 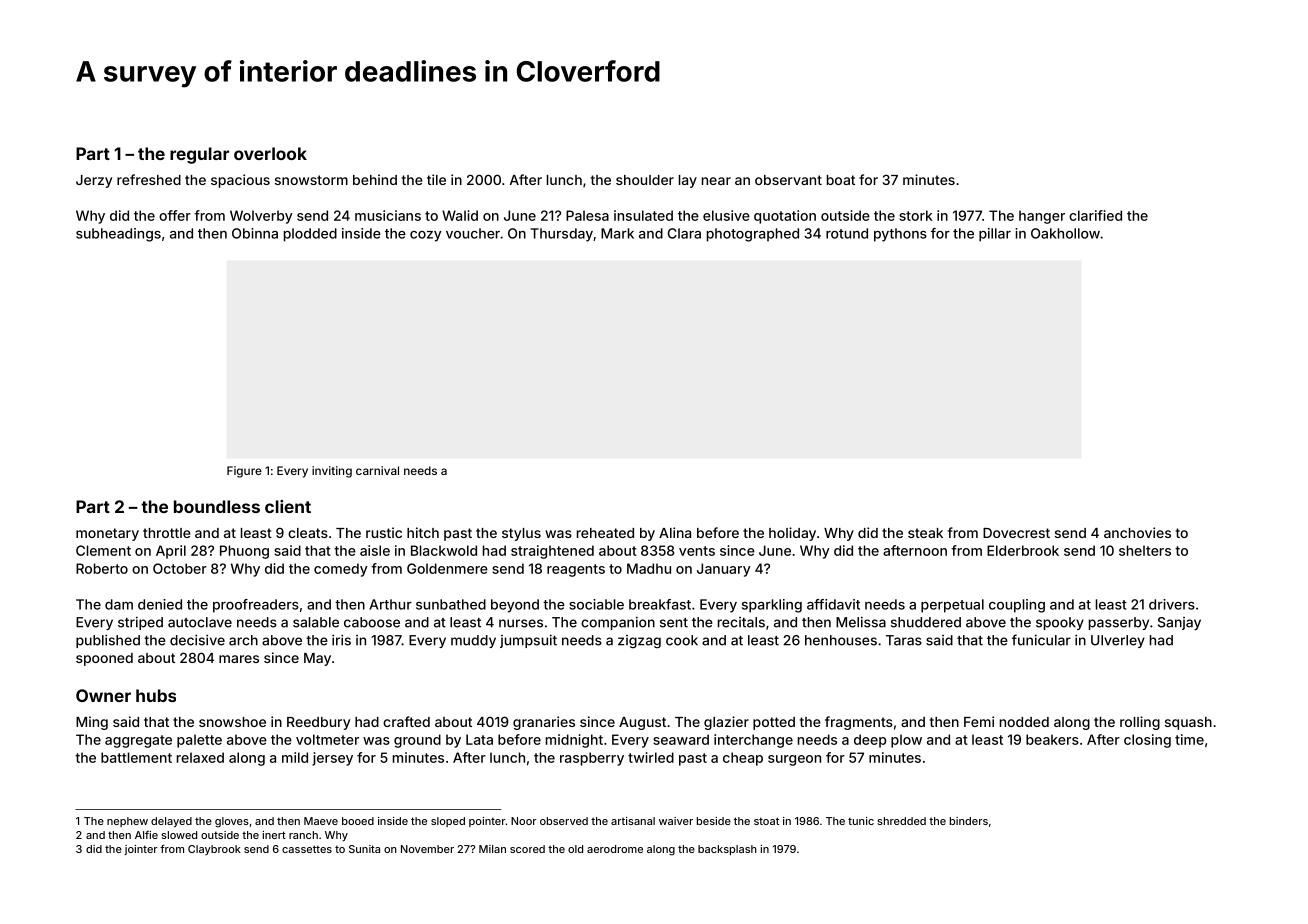 What do you see at coordinates (900, 235) in the document?
I see `pythons` at bounding box center [900, 235].
